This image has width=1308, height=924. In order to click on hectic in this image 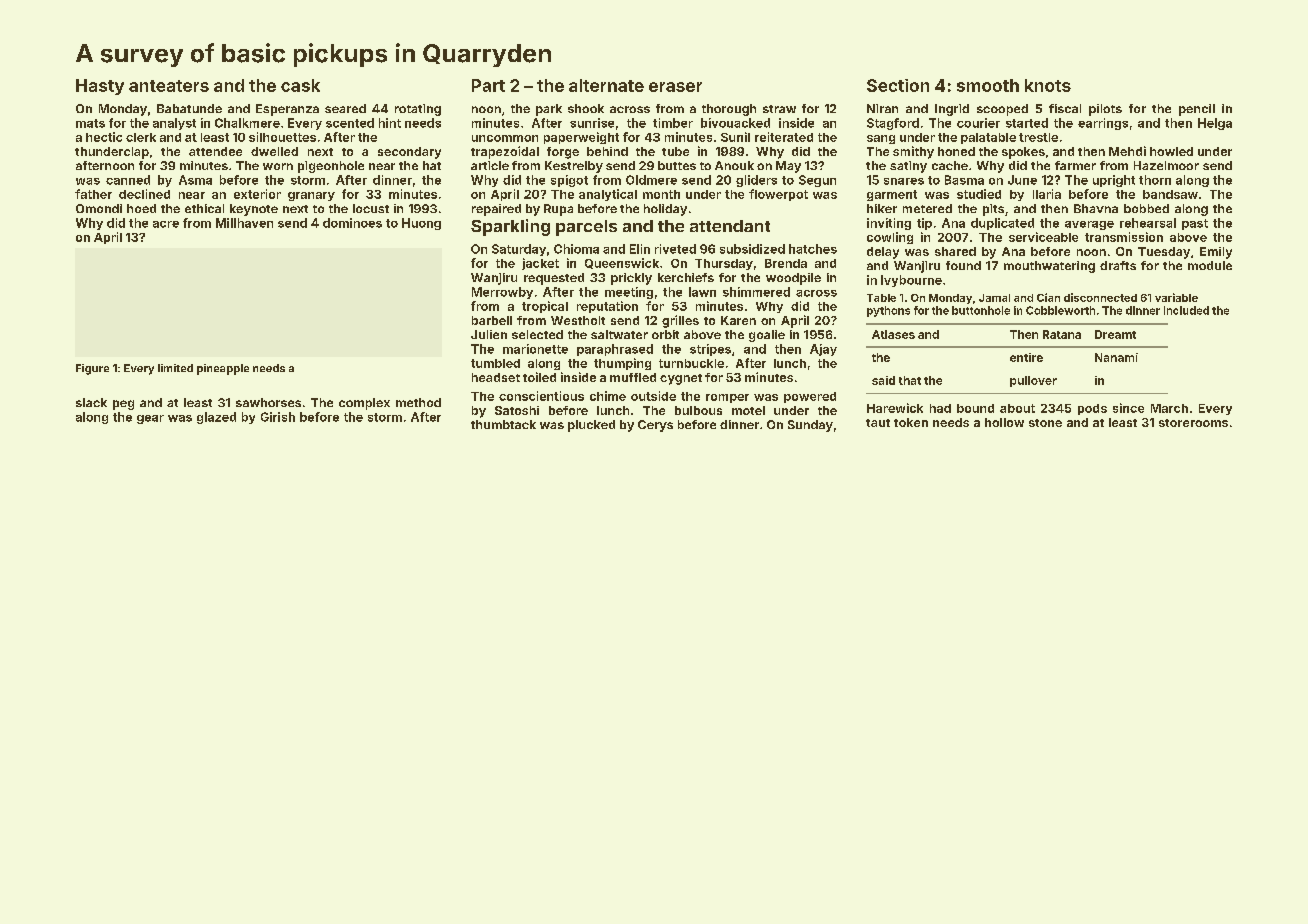, I will do `click(104, 137)`.
